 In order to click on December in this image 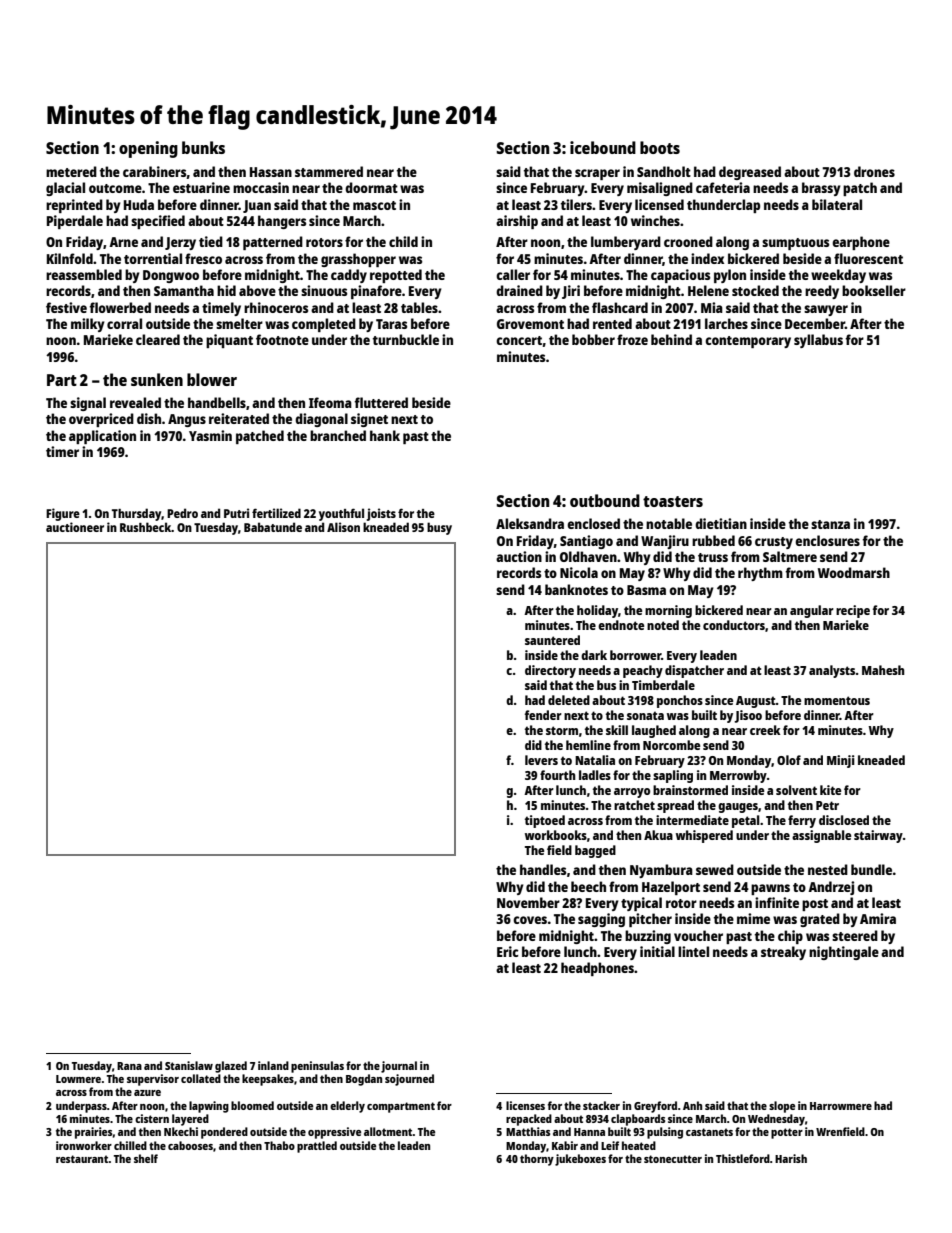, I will do `click(815, 323)`.
